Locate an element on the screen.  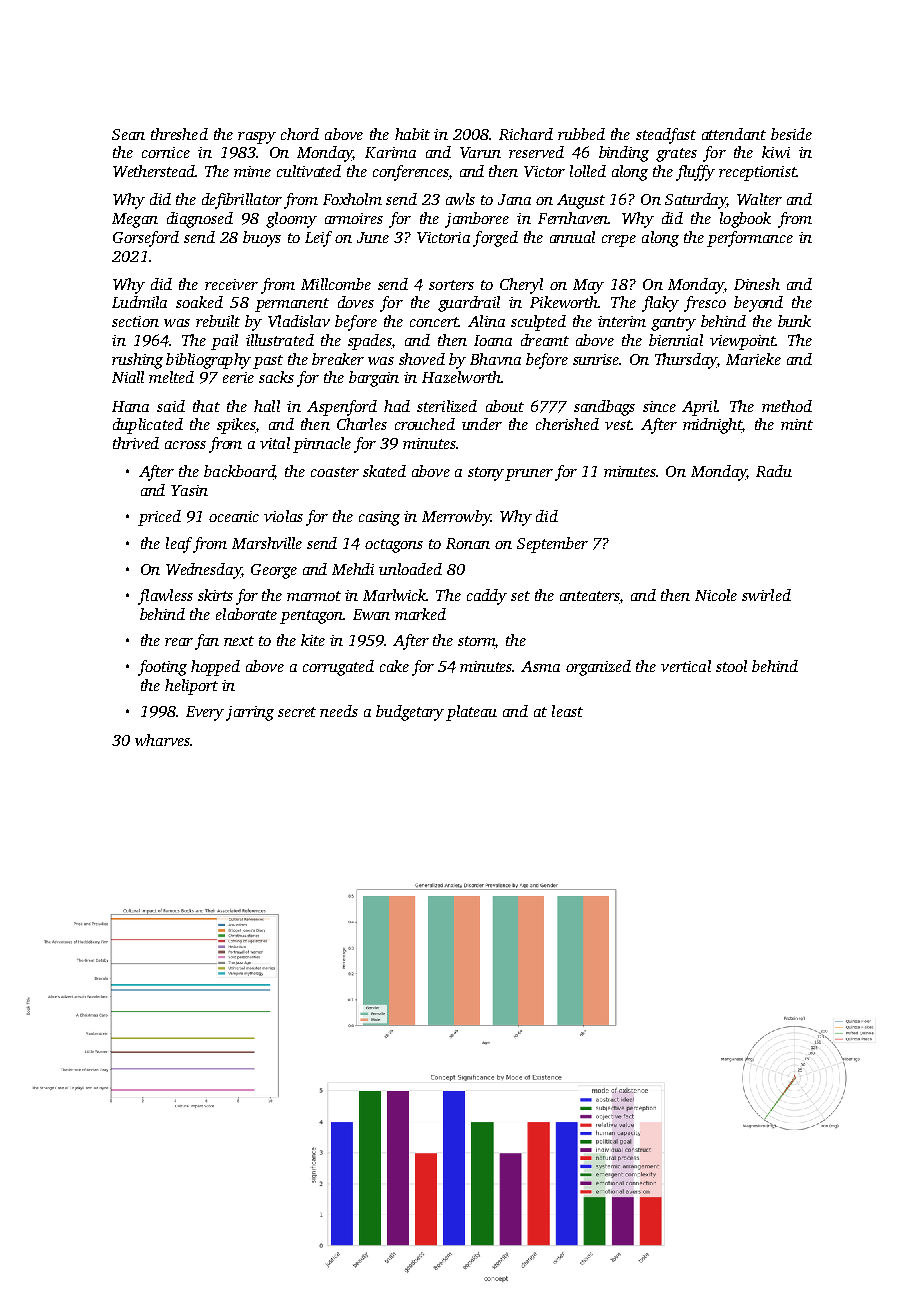
skirts is located at coordinates (215, 595).
